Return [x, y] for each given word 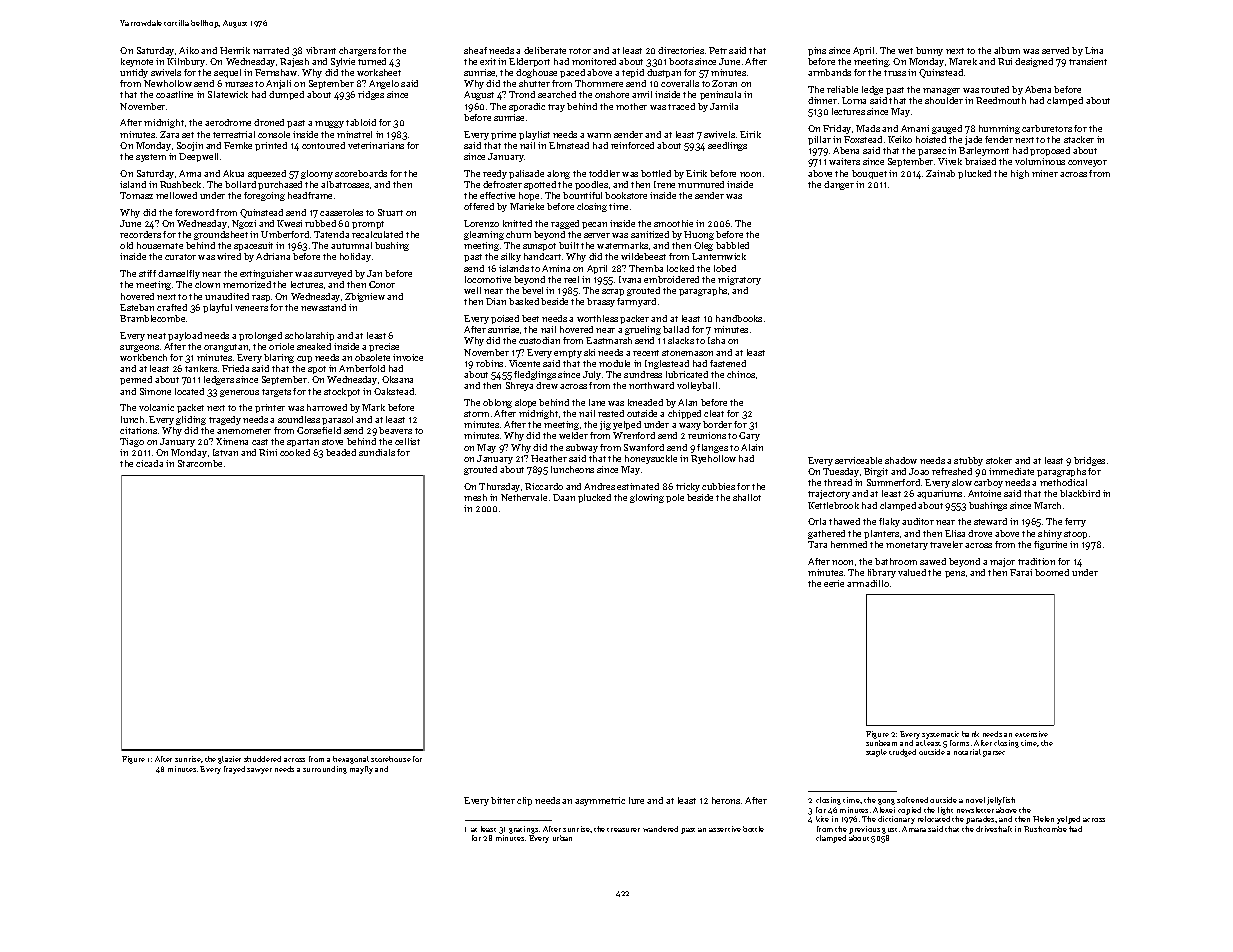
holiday [355, 257]
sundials [377, 452]
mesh [475, 497]
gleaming [484, 235]
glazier [229, 760]
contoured [323, 145]
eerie [834, 583]
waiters [844, 161]
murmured [701, 184]
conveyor [1087, 163]
